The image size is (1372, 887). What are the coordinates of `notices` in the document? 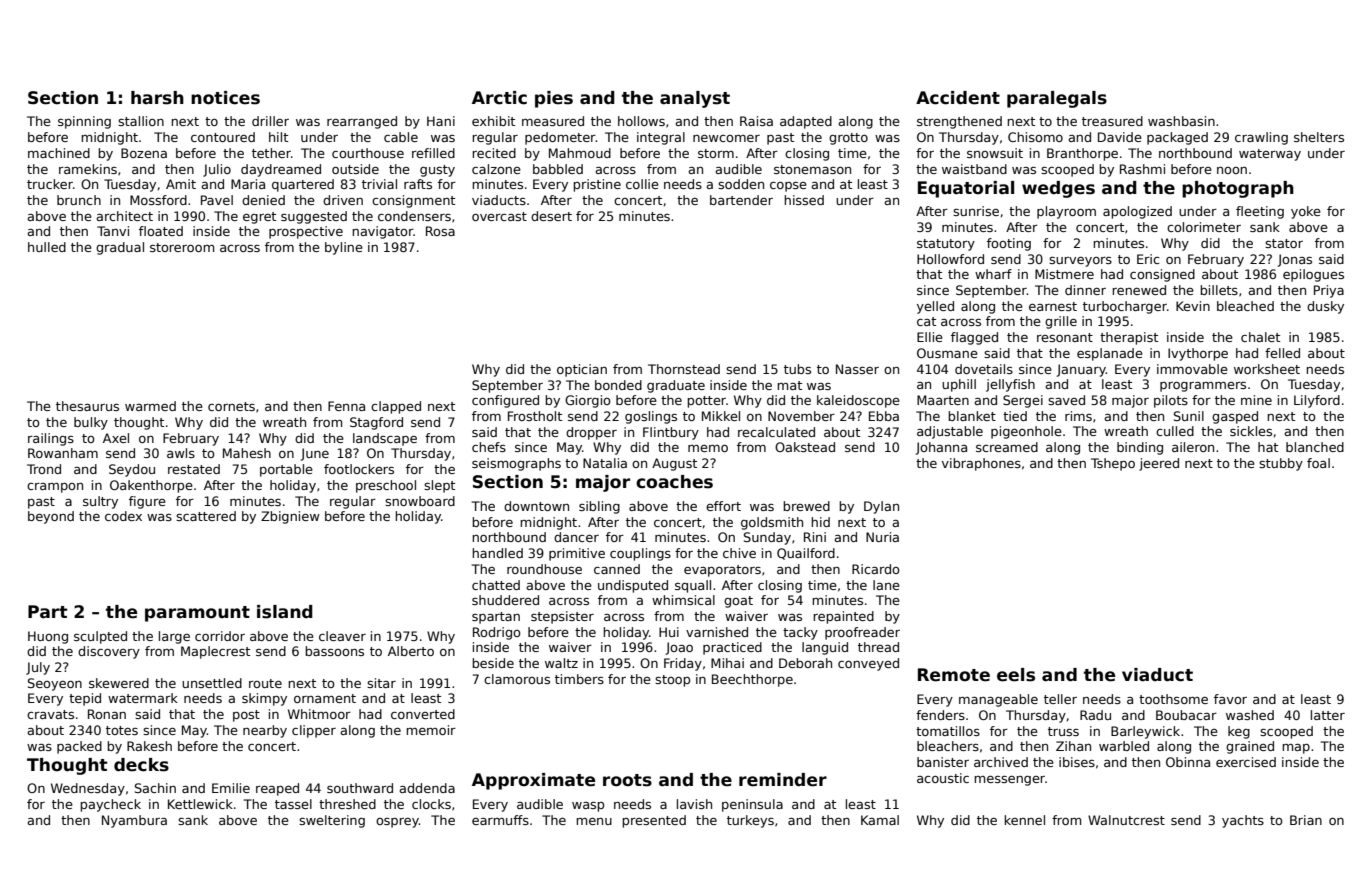 It's located at (225, 98).
